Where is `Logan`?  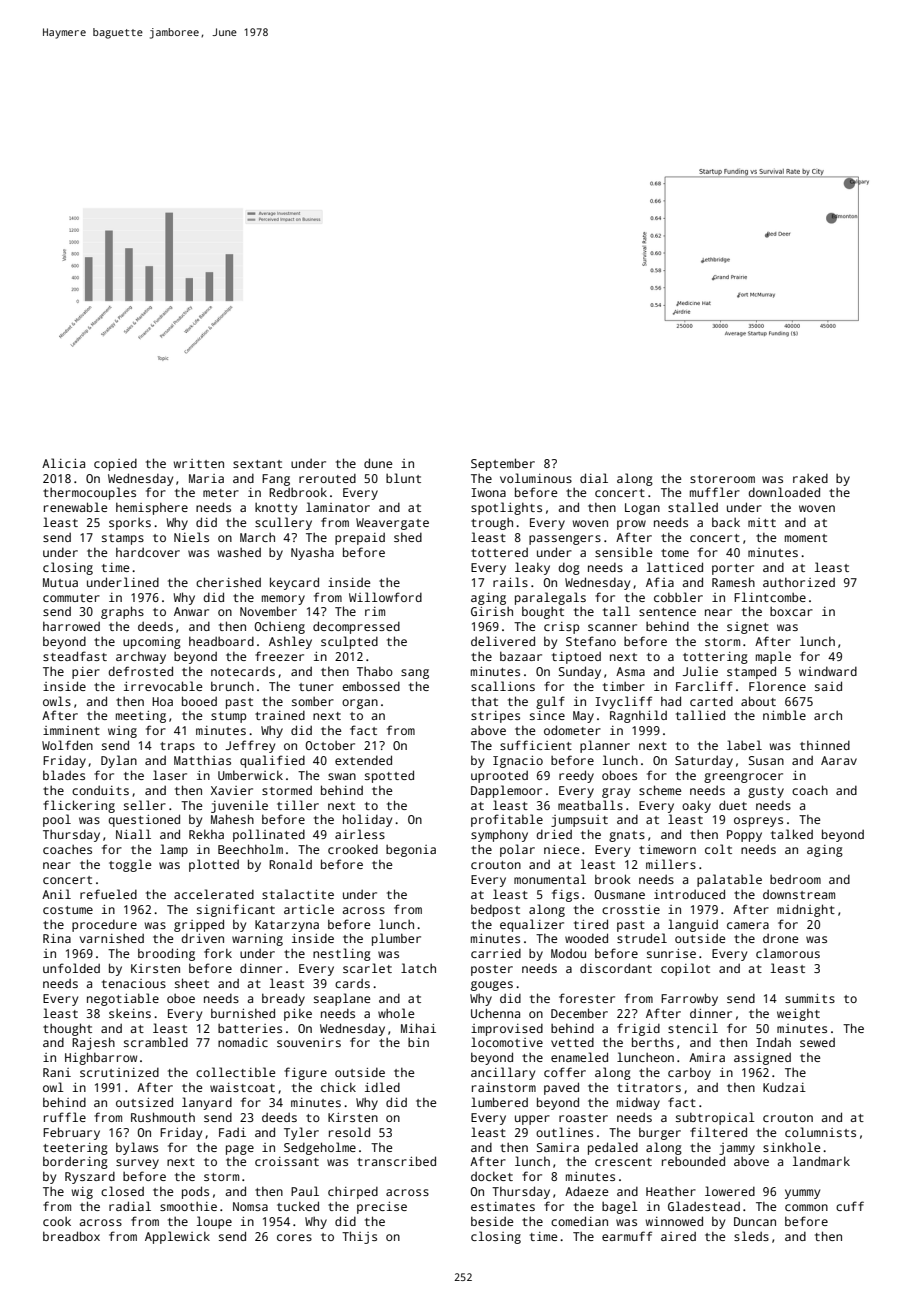 Logan is located at coordinates (642, 509).
